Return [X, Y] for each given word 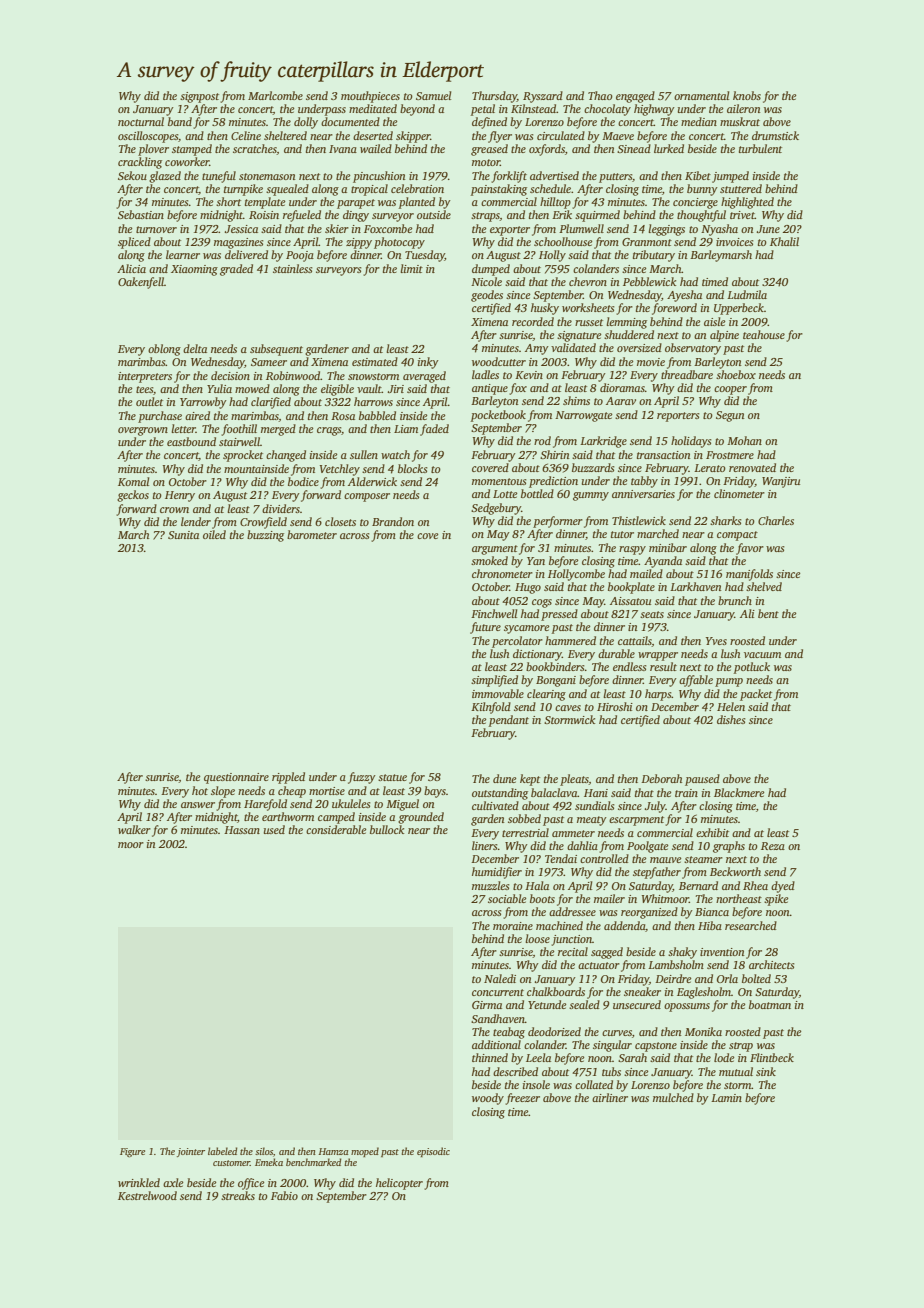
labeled [222, 1151]
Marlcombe [275, 95]
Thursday [494, 97]
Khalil [784, 241]
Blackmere [739, 792]
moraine [513, 926]
